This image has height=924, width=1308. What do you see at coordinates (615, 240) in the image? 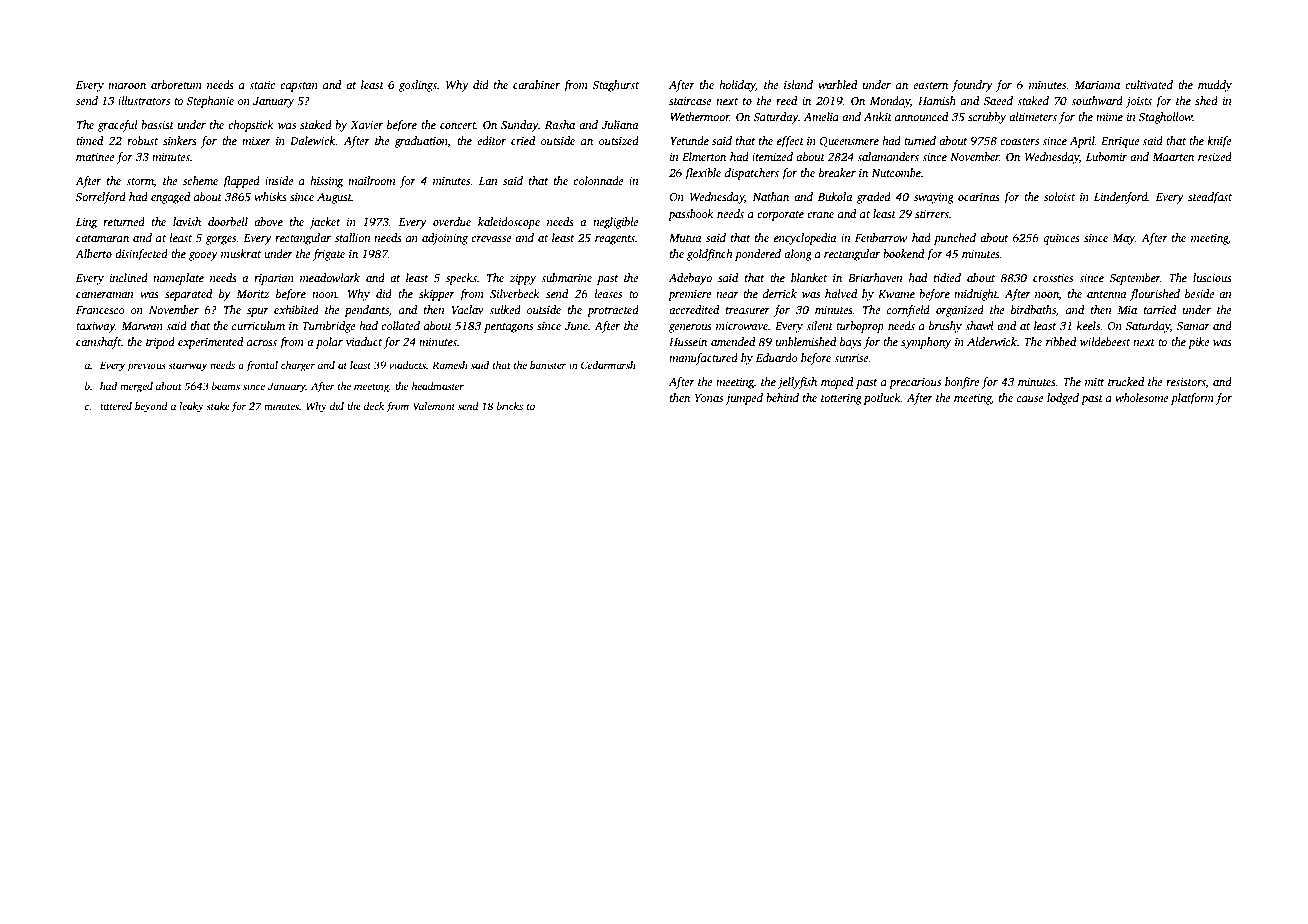
I see `reagents` at bounding box center [615, 240].
